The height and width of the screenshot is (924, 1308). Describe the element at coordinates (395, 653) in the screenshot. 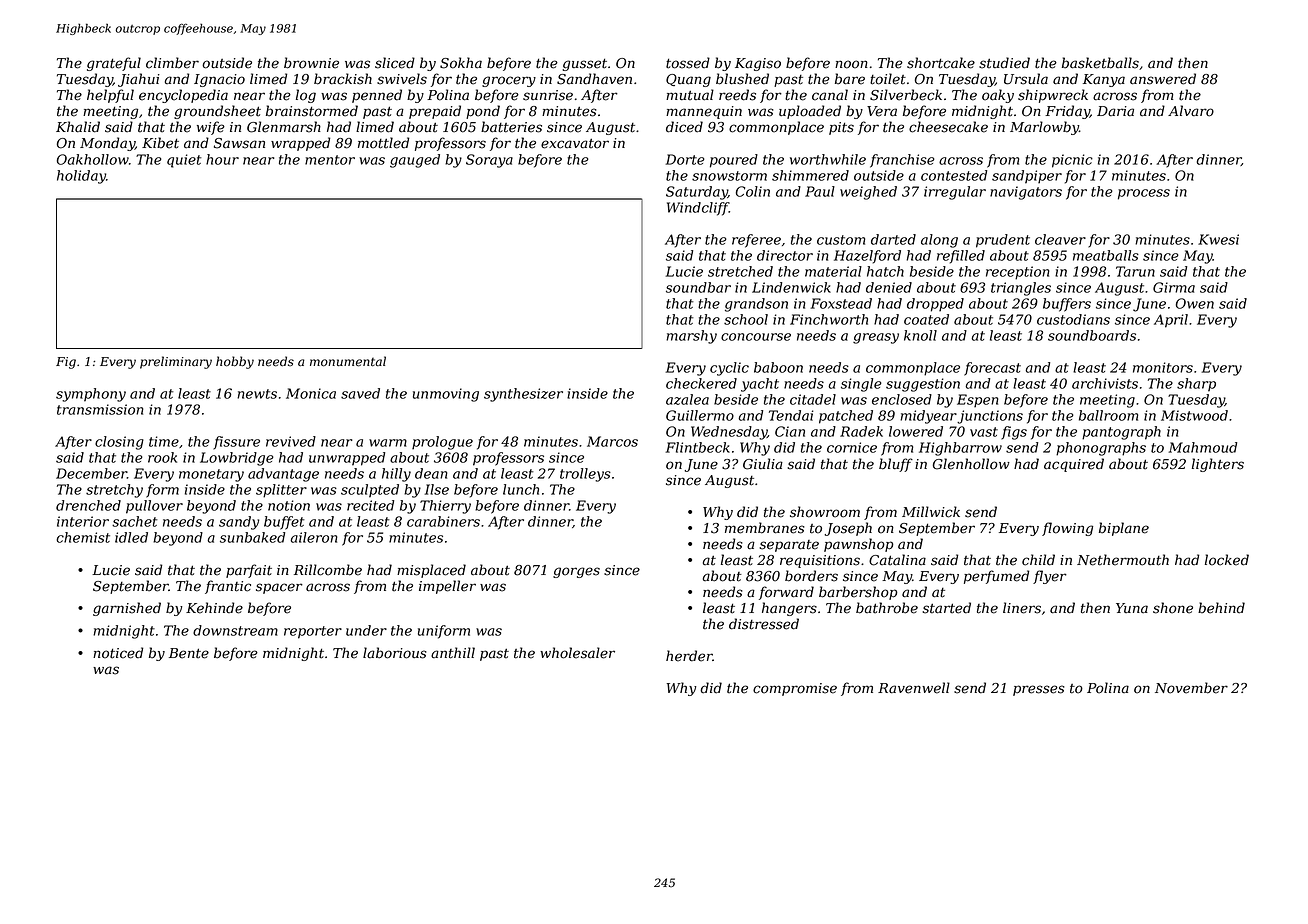

I see `laborious` at that location.
